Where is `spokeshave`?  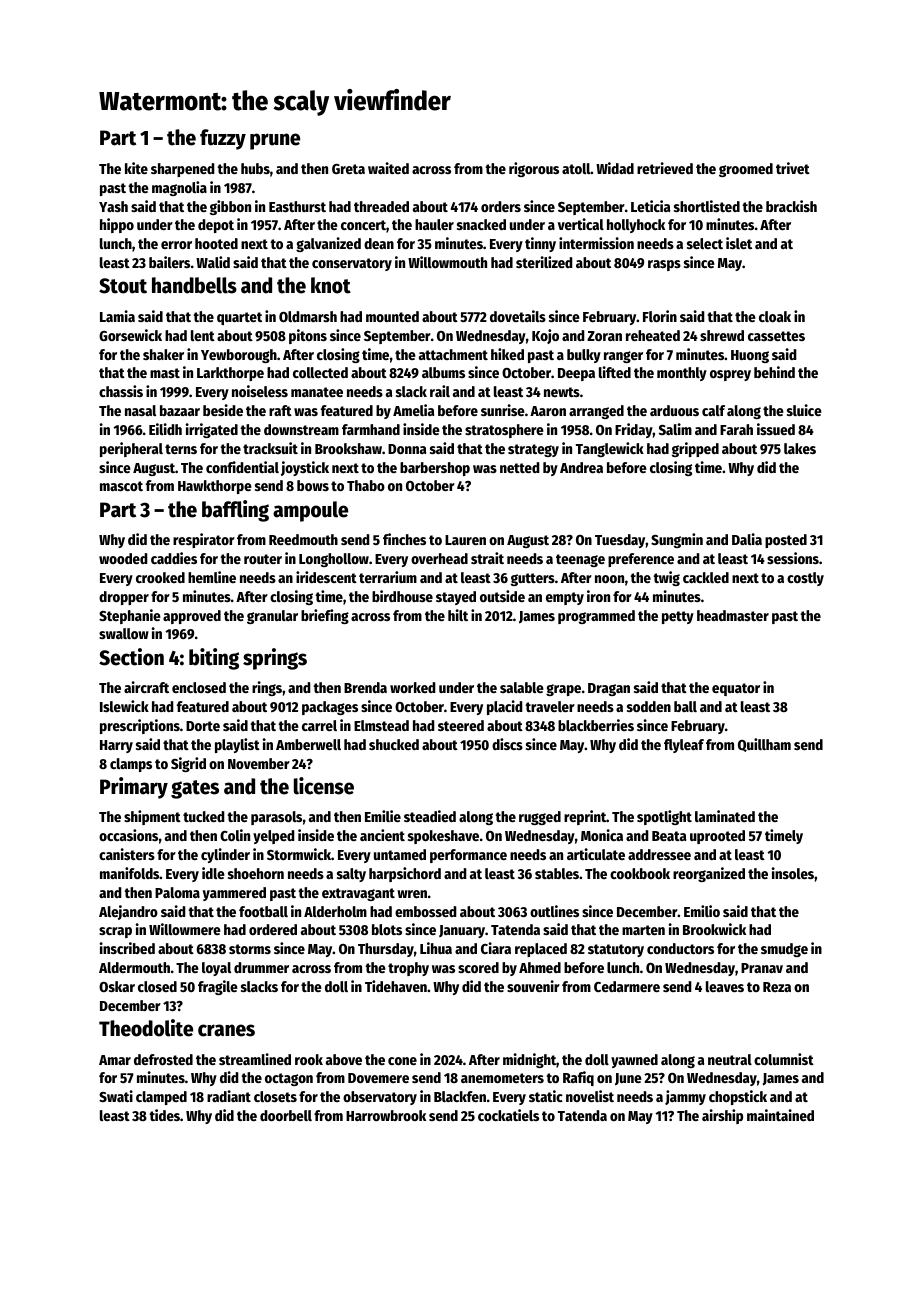
spokeshave is located at coordinates (443, 837).
